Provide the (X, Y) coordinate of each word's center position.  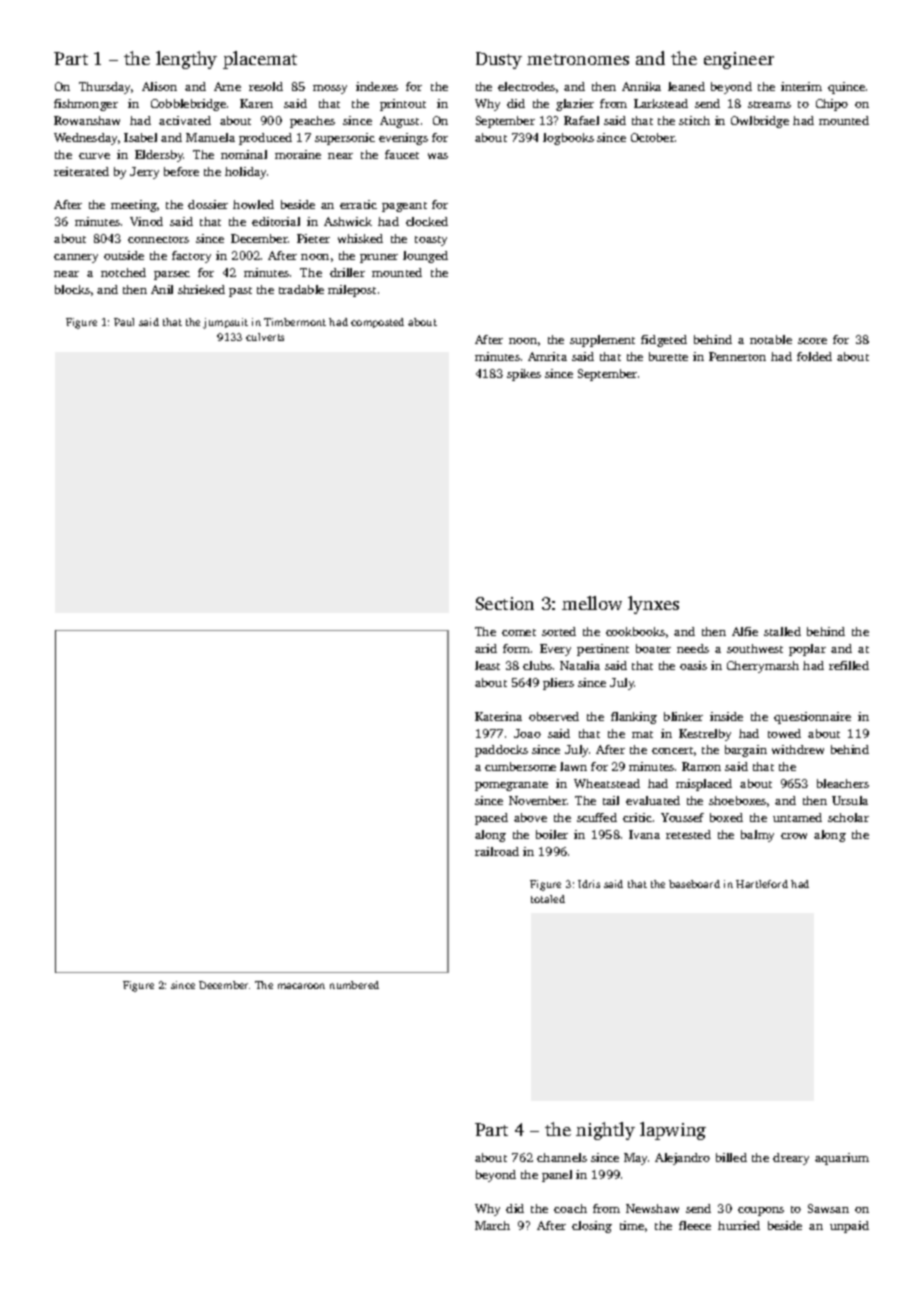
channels (562, 1157)
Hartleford (762, 884)
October (653, 137)
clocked (427, 221)
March (492, 1225)
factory (191, 257)
